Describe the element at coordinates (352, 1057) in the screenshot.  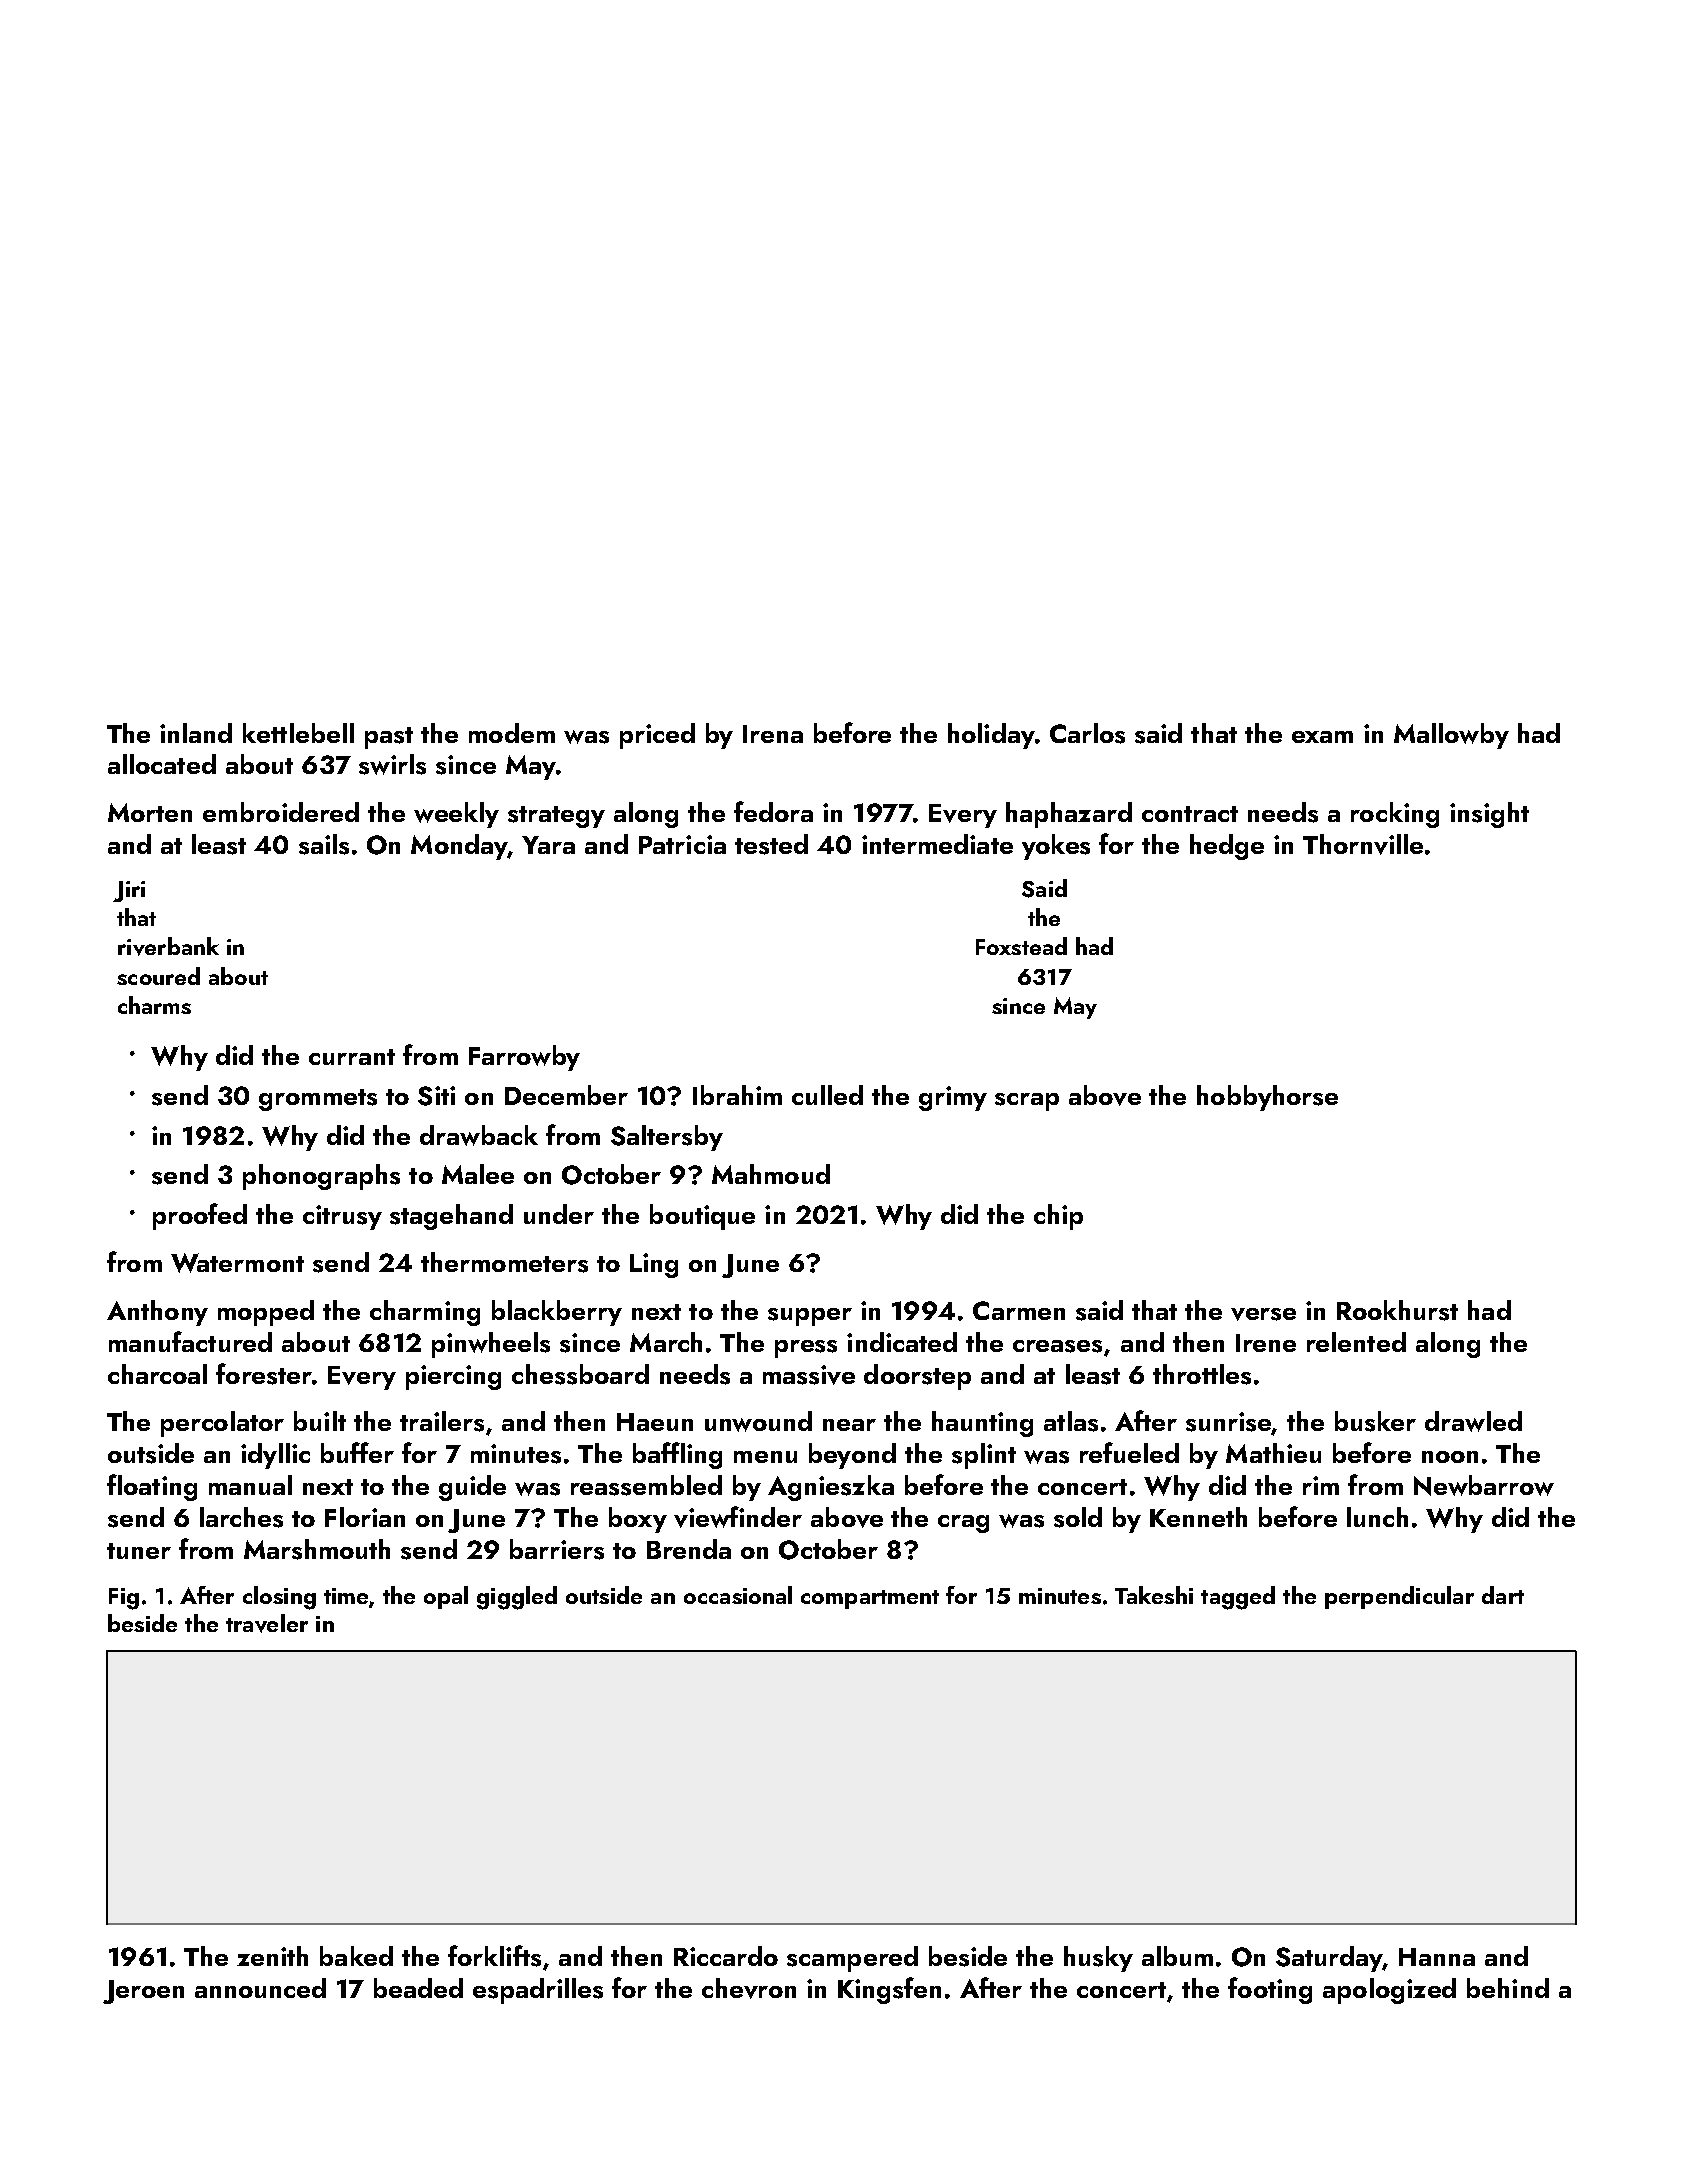
I see `currant` at that location.
